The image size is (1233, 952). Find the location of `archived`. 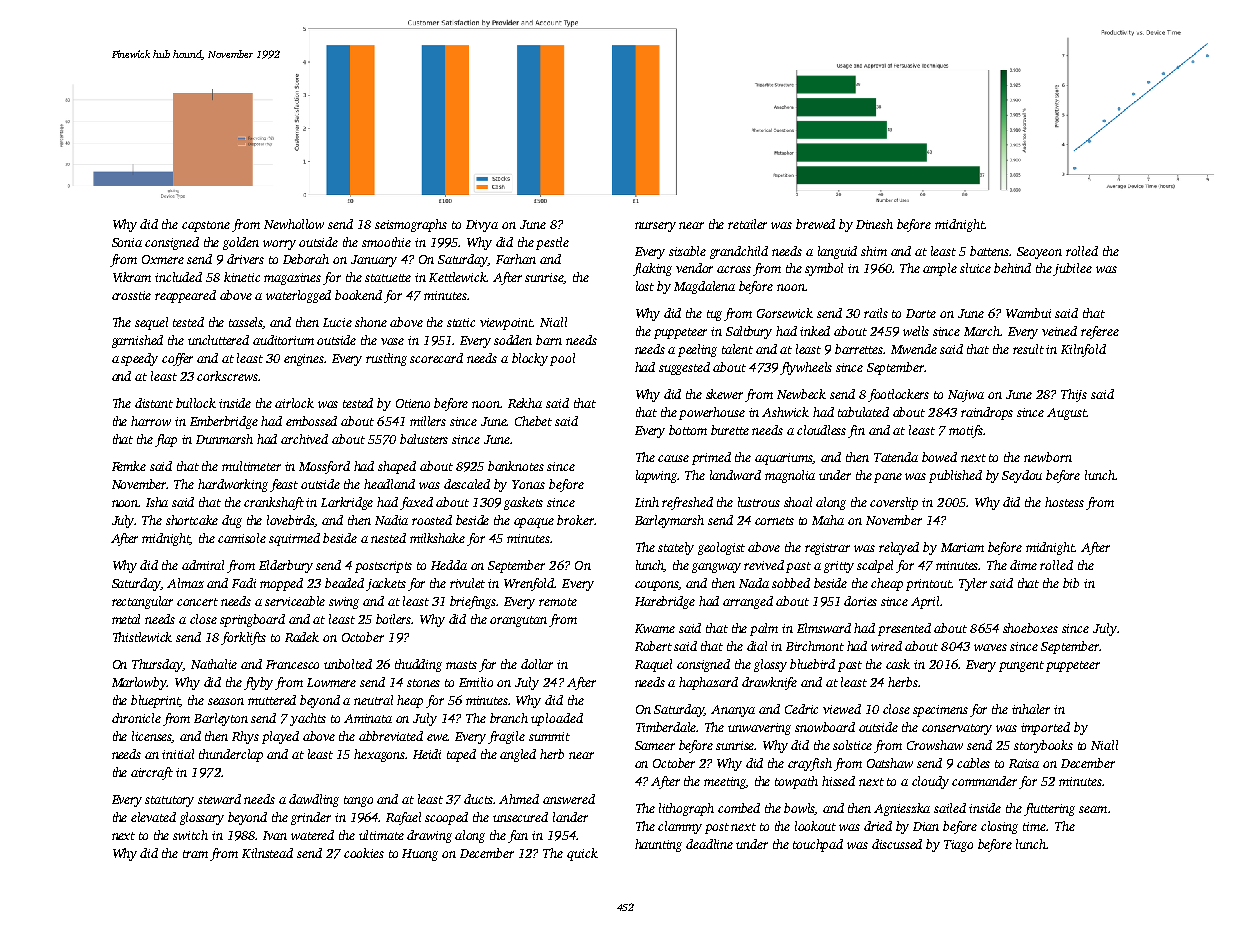

archived is located at coordinates (304, 439).
